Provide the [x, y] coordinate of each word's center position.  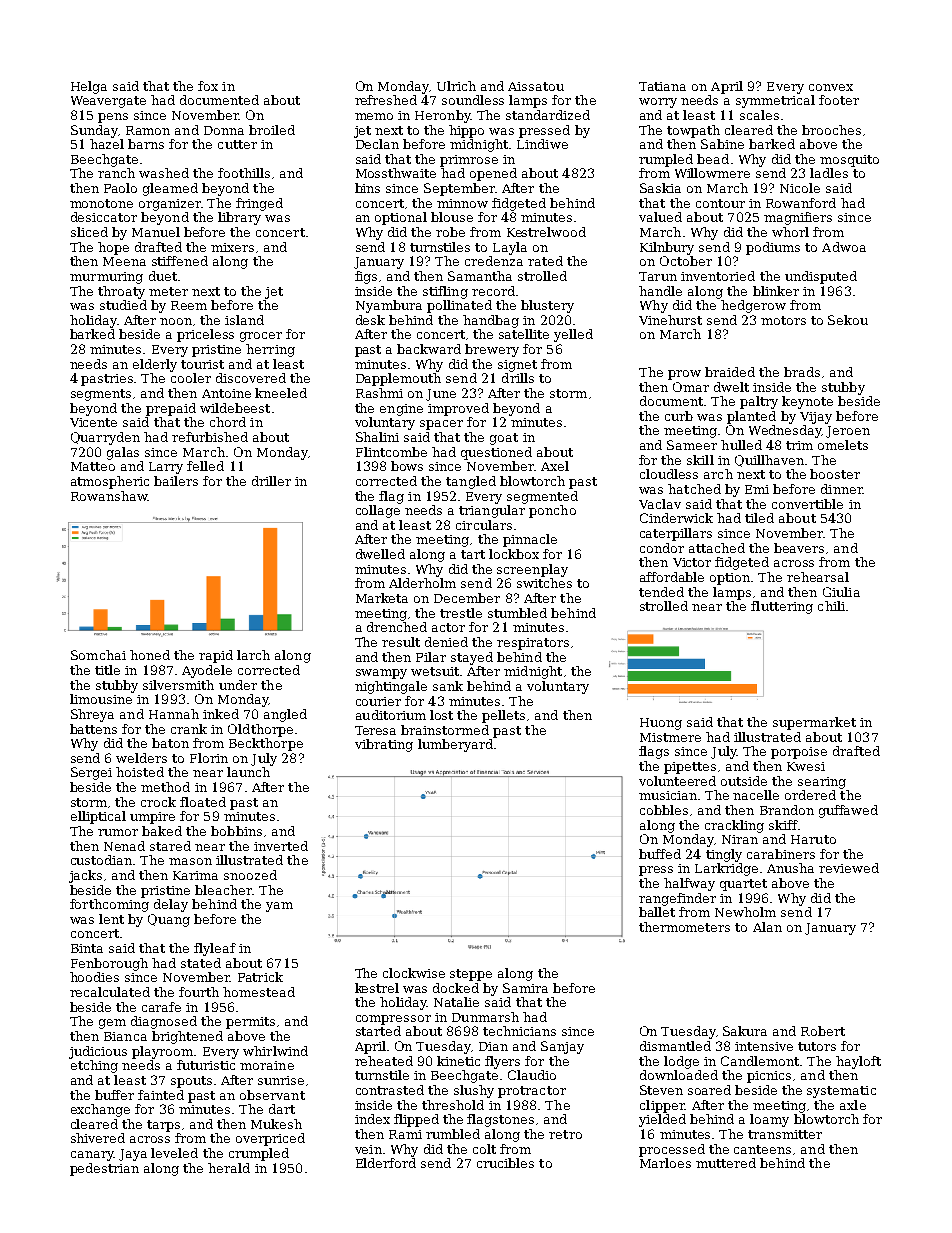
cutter [237, 144]
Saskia [660, 188]
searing [822, 783]
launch [248, 772]
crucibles [505, 1163]
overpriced [270, 1139]
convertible [807, 504]
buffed [660, 854]
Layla [510, 248]
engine [401, 410]
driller [271, 481]
